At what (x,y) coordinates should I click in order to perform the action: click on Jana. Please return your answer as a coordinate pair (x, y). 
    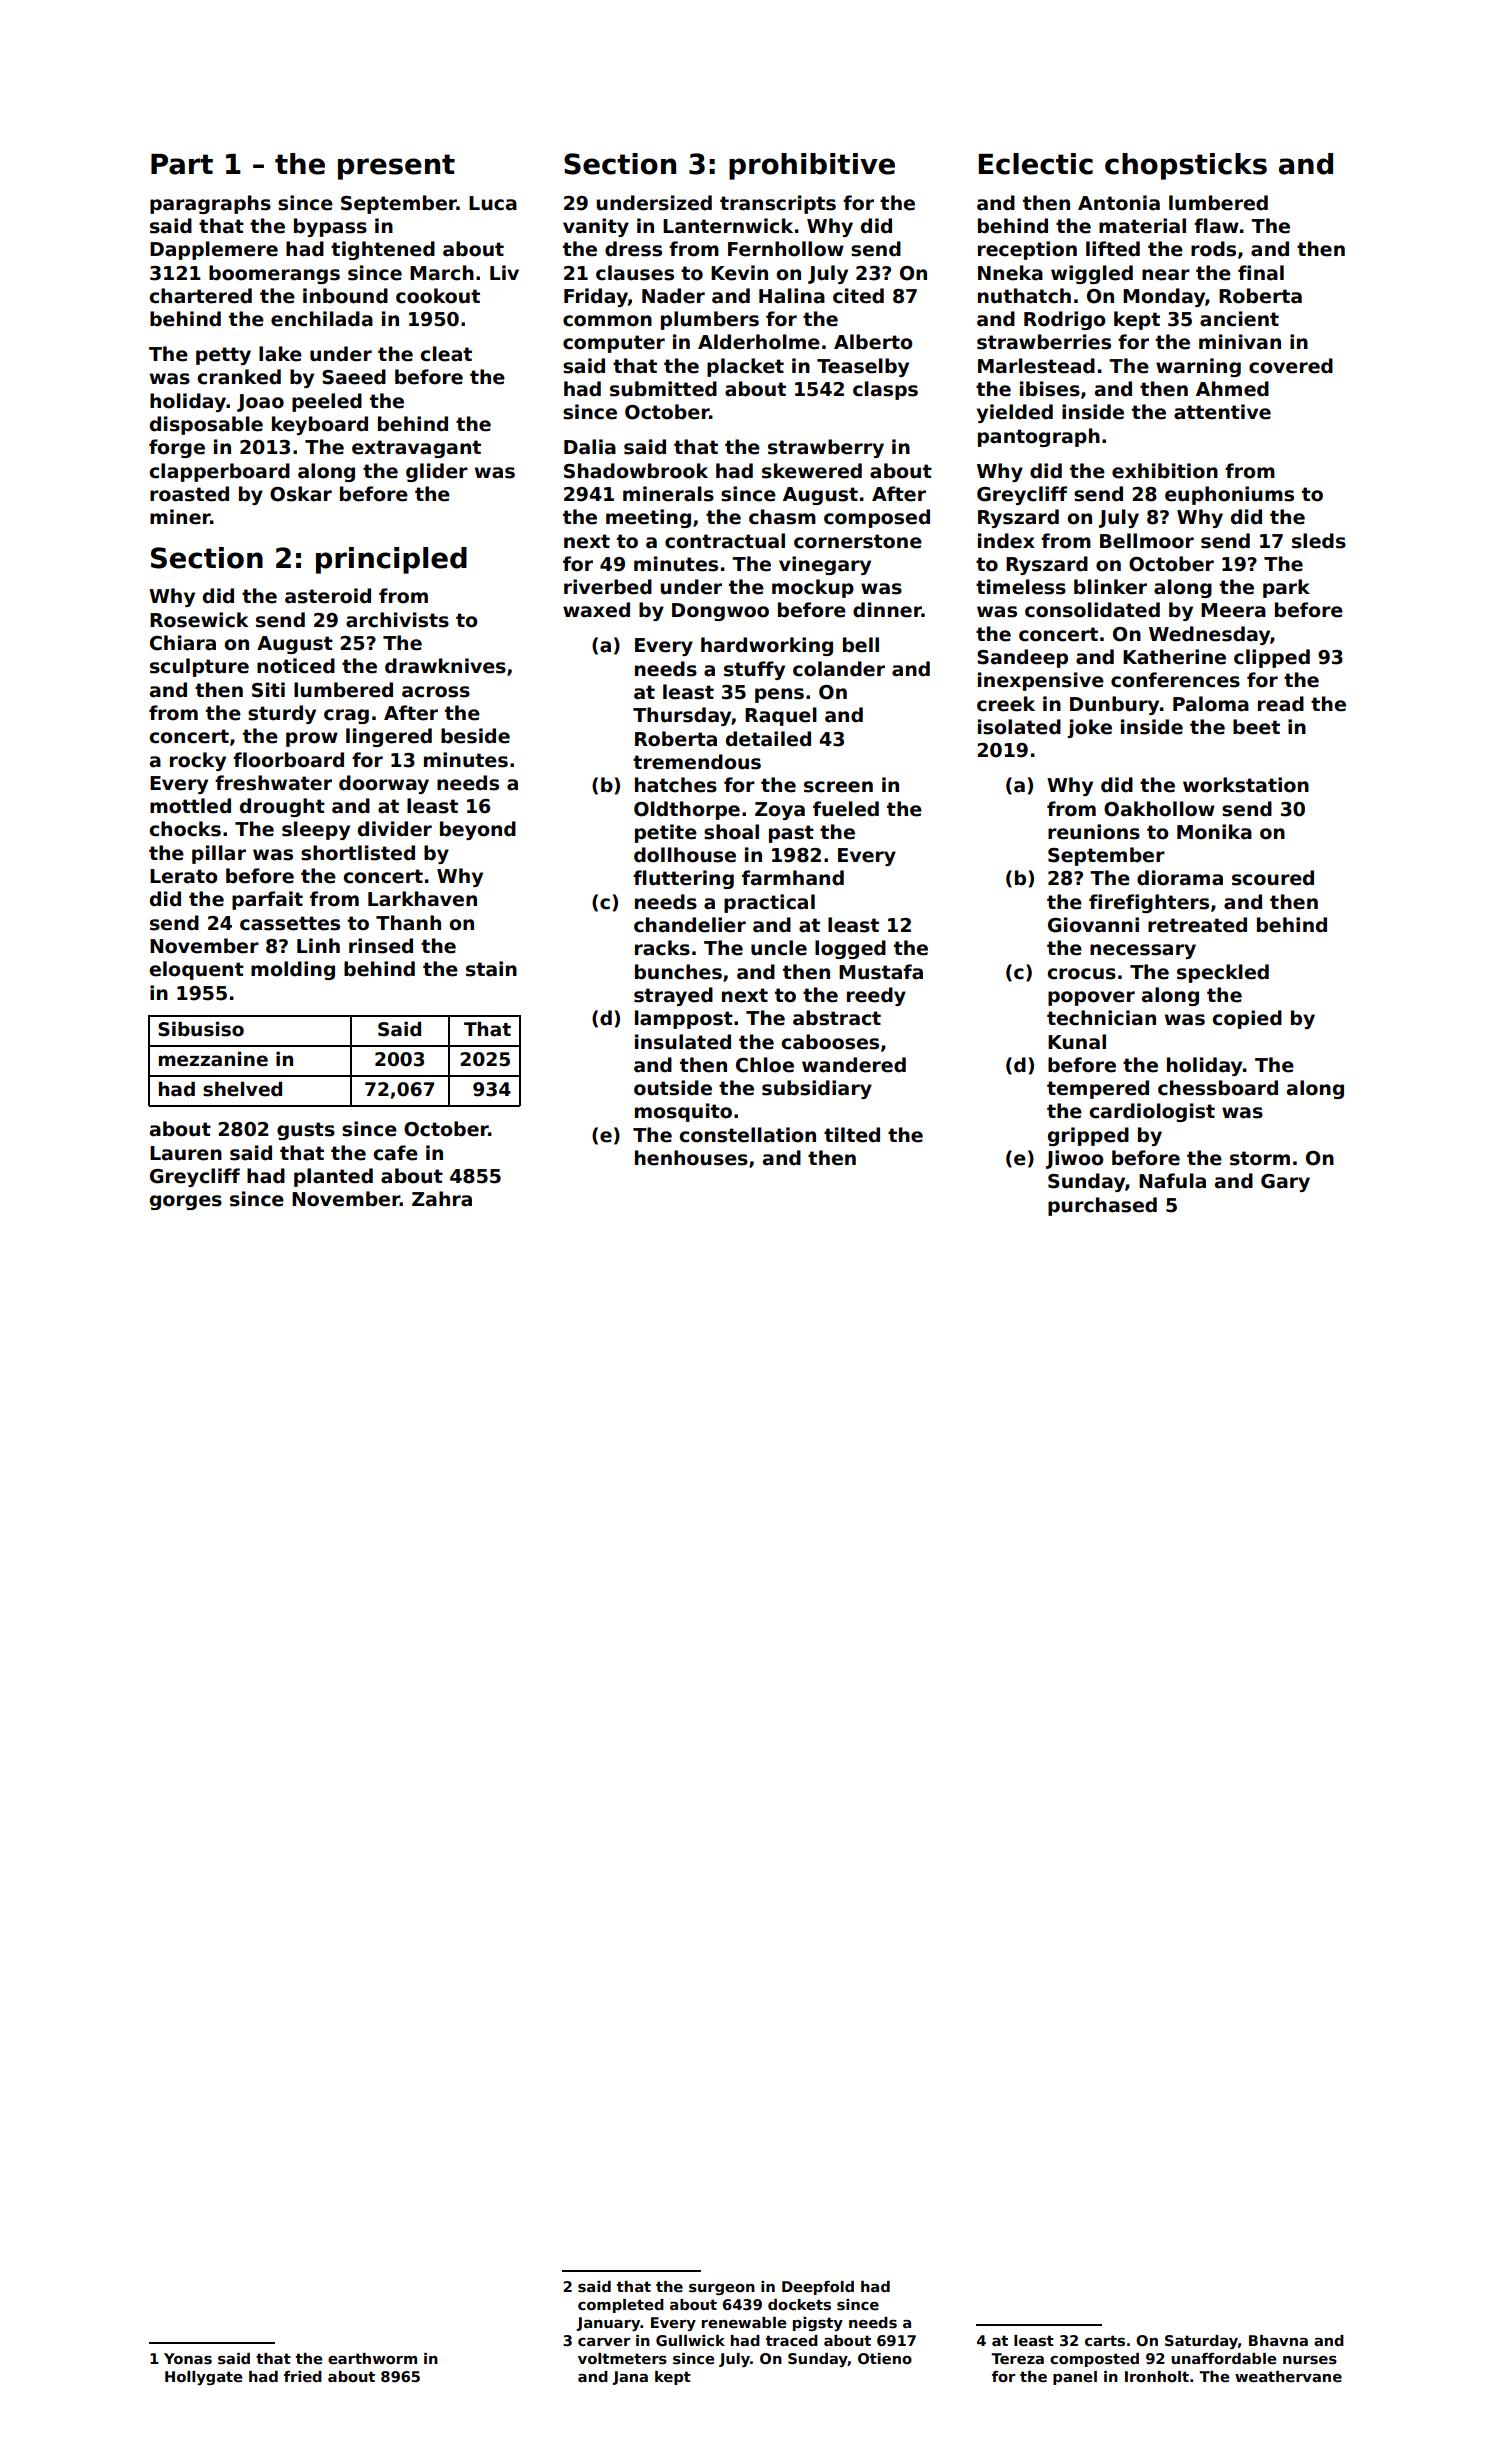
    Looking at the image, I should click on (630, 2378).
